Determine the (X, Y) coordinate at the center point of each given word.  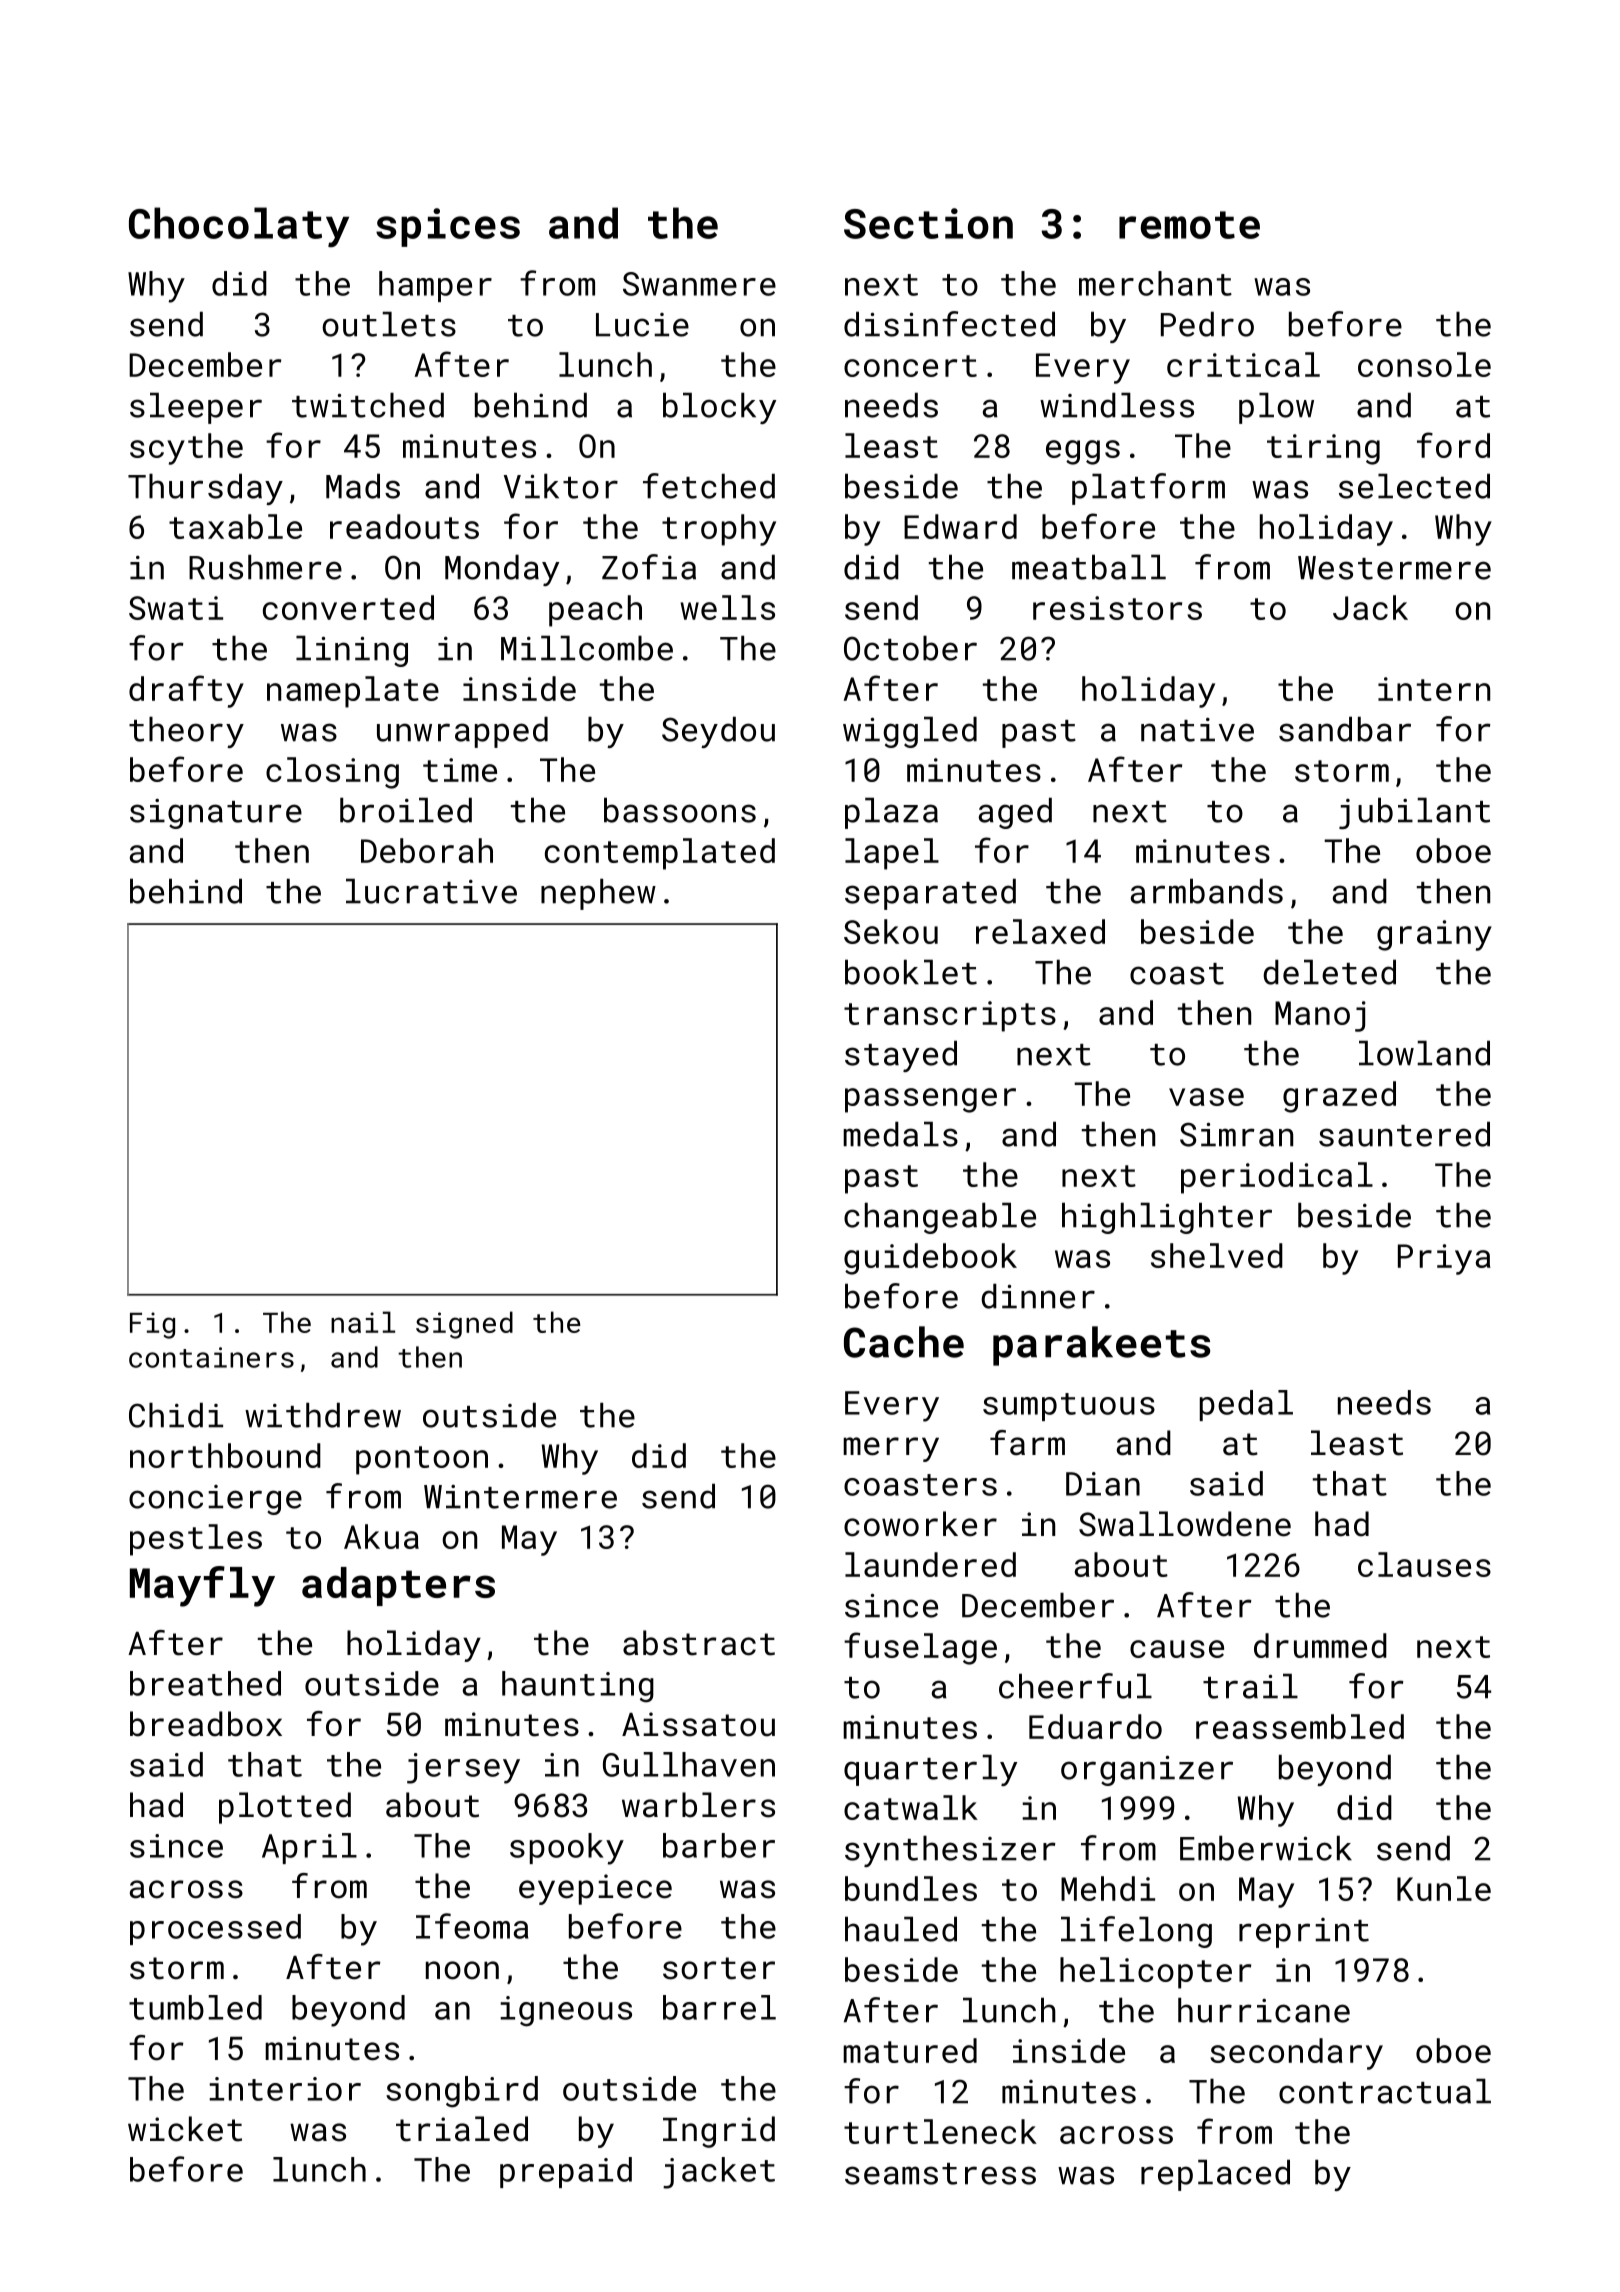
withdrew (323, 1415)
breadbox (206, 1724)
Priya (1444, 1259)
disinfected (949, 324)
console (1424, 364)
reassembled (1300, 1726)
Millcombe (587, 648)
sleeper (196, 408)
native (1197, 730)
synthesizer (950, 1851)
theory (186, 732)
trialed (462, 2129)
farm (1027, 1443)
